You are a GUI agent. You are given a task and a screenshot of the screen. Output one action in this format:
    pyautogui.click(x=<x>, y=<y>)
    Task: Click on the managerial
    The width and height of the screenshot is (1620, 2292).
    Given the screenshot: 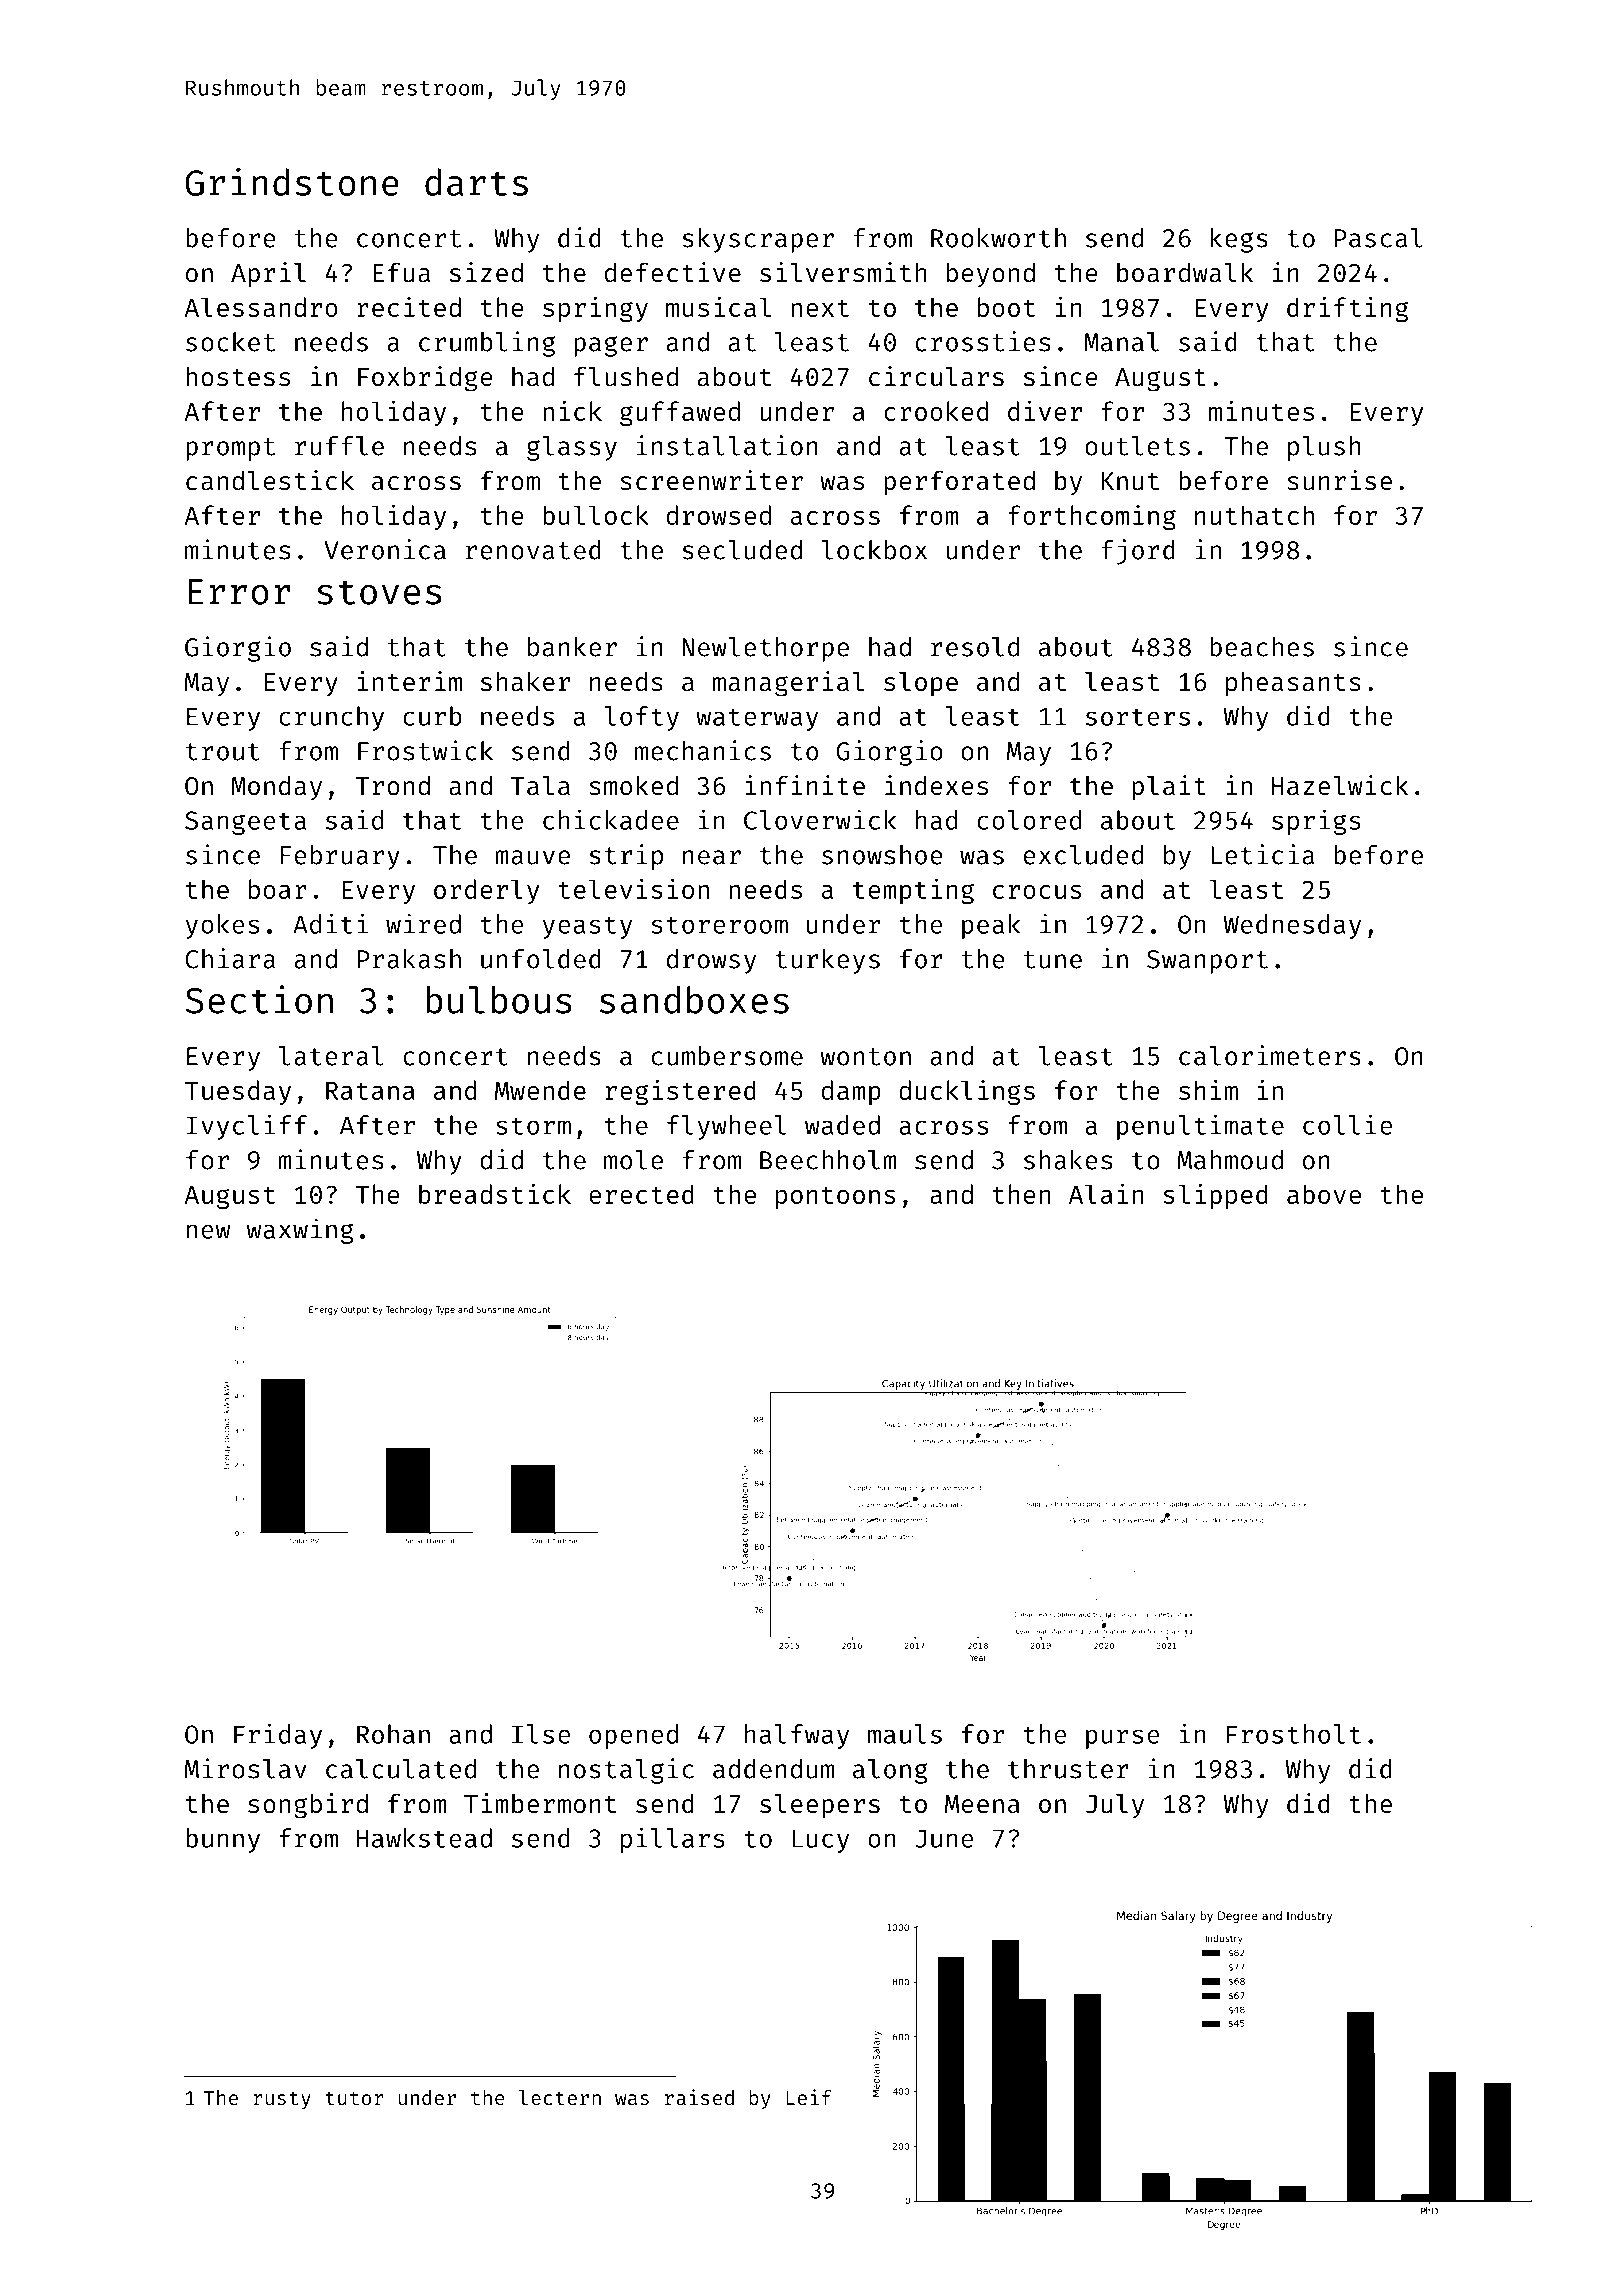 What is the action you would take?
    pyautogui.click(x=788, y=684)
